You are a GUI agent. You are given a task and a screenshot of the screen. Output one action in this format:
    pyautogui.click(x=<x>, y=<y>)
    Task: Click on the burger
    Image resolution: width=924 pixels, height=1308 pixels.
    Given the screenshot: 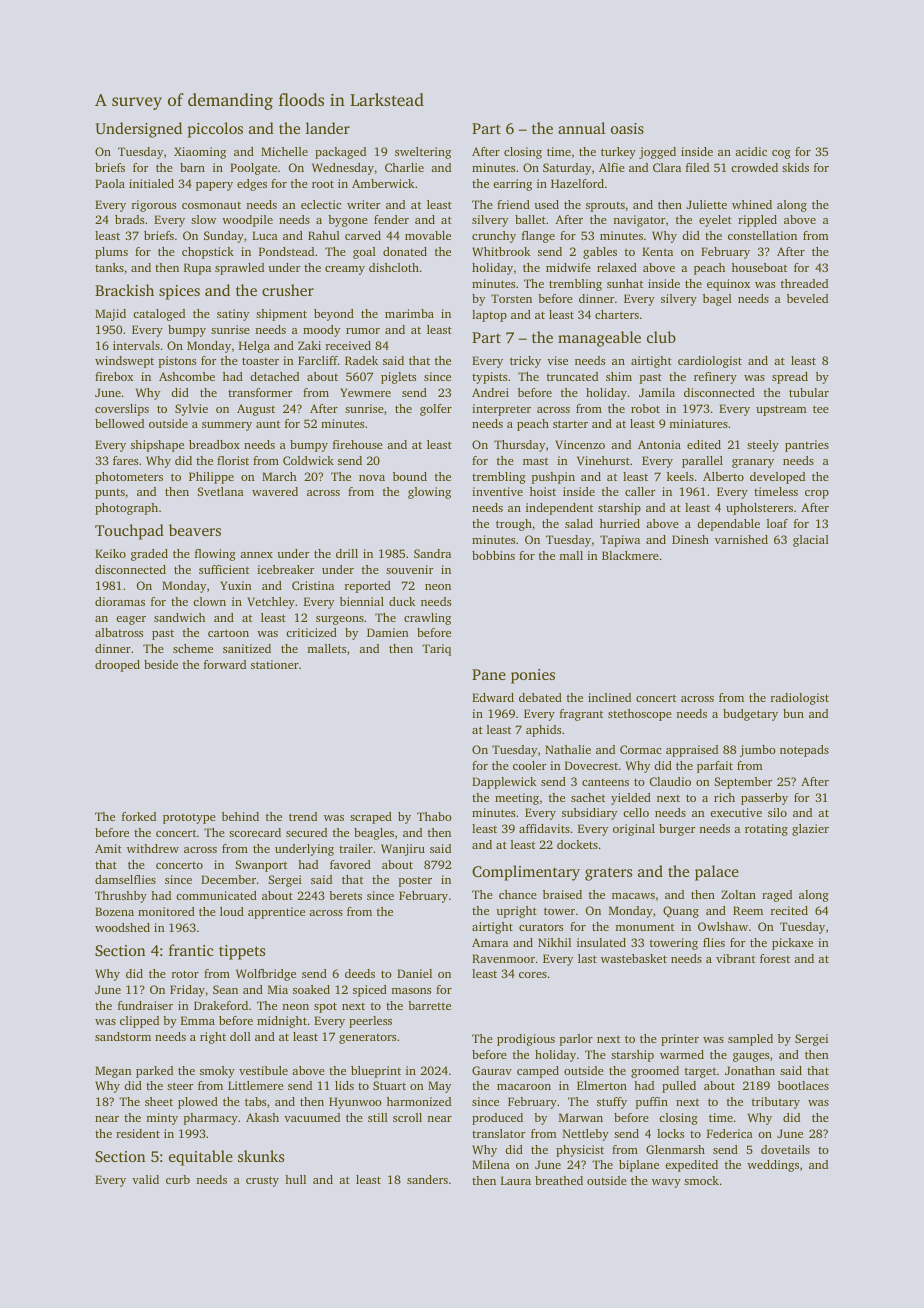 What is the action you would take?
    pyautogui.click(x=677, y=830)
